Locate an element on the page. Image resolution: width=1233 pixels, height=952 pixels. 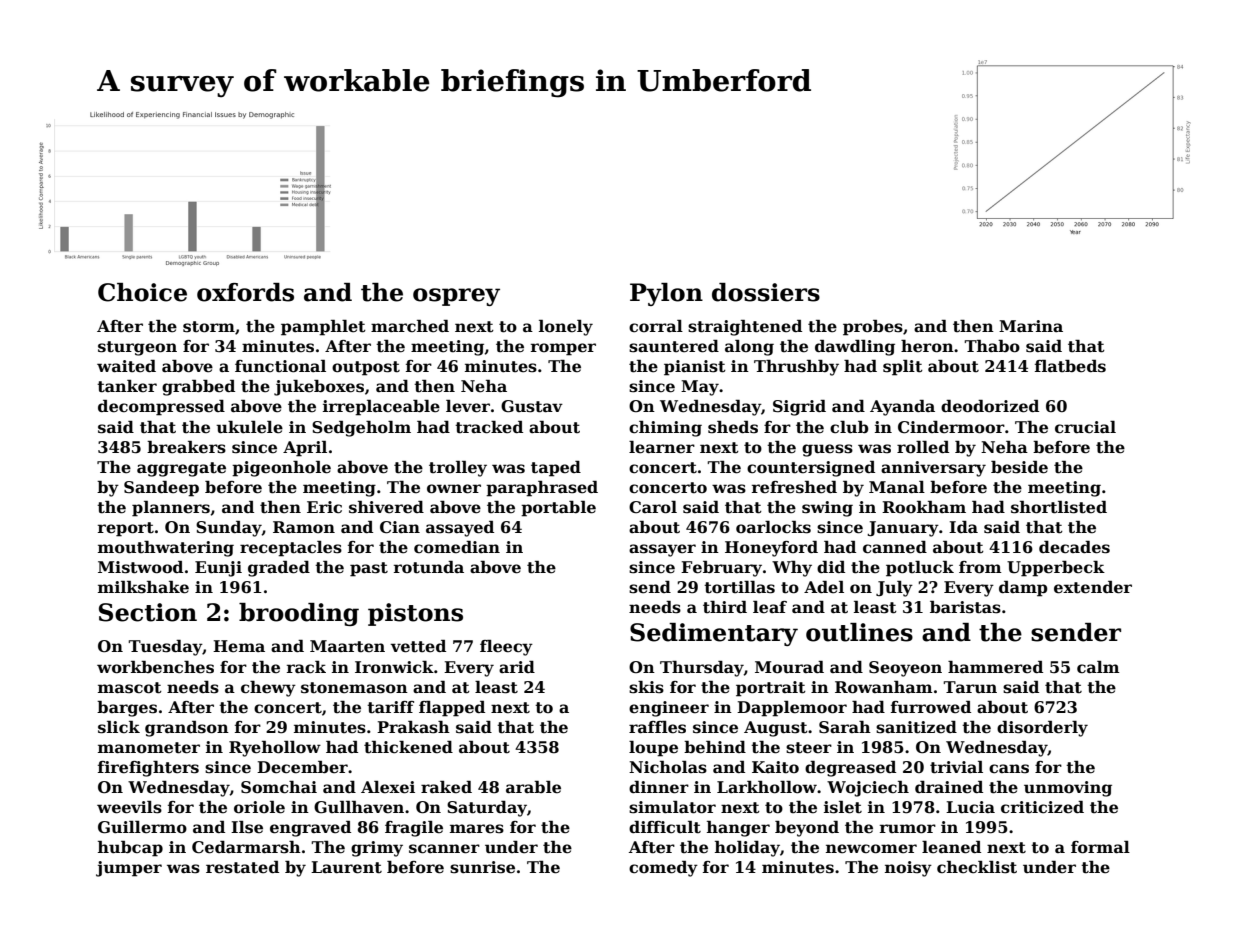
pamphlet is located at coordinates (323, 328).
